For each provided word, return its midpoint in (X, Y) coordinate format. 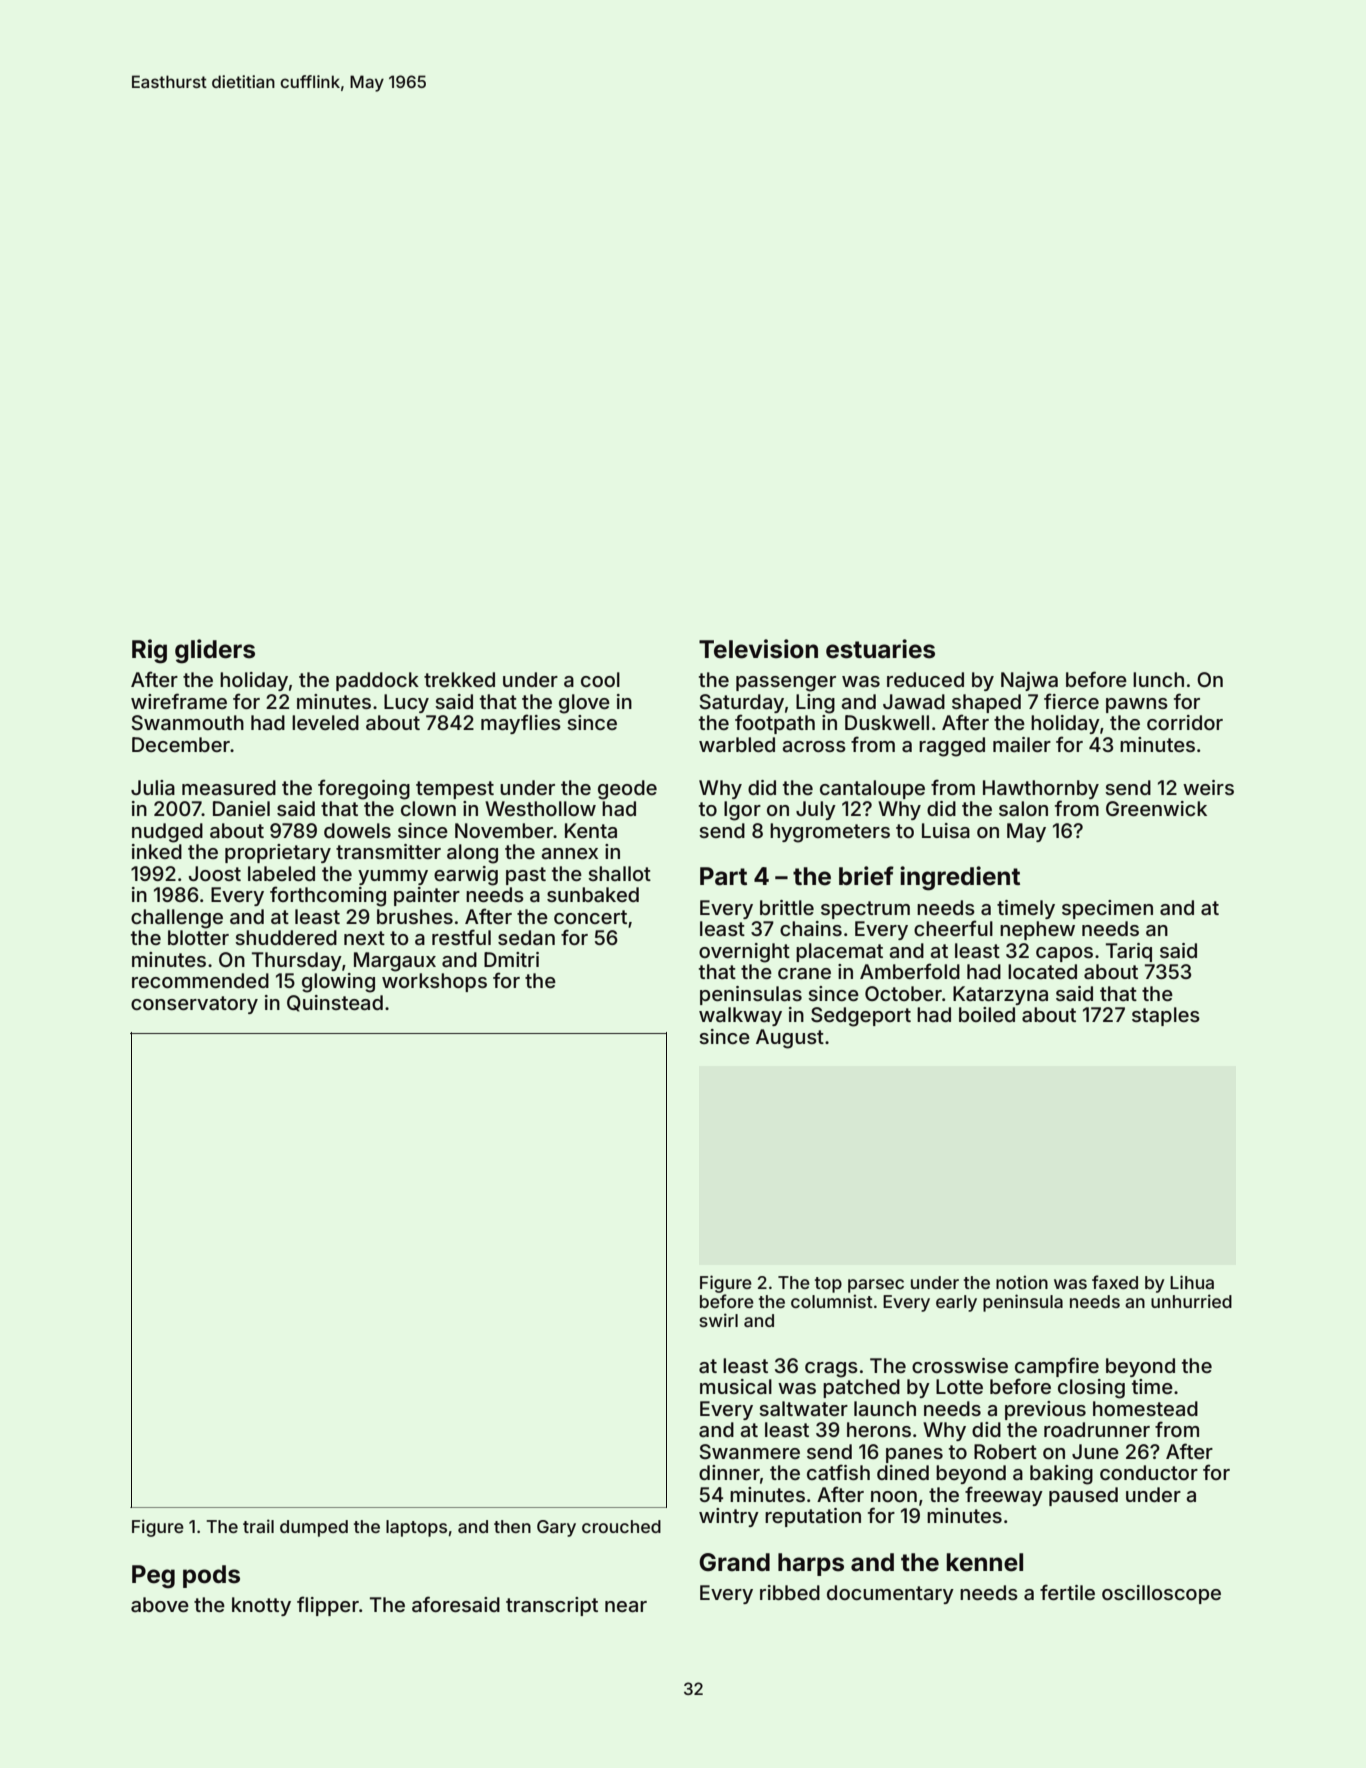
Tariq (1129, 952)
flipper (328, 1606)
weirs (1208, 787)
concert (590, 917)
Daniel (241, 808)
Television (758, 649)
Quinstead (335, 1003)
